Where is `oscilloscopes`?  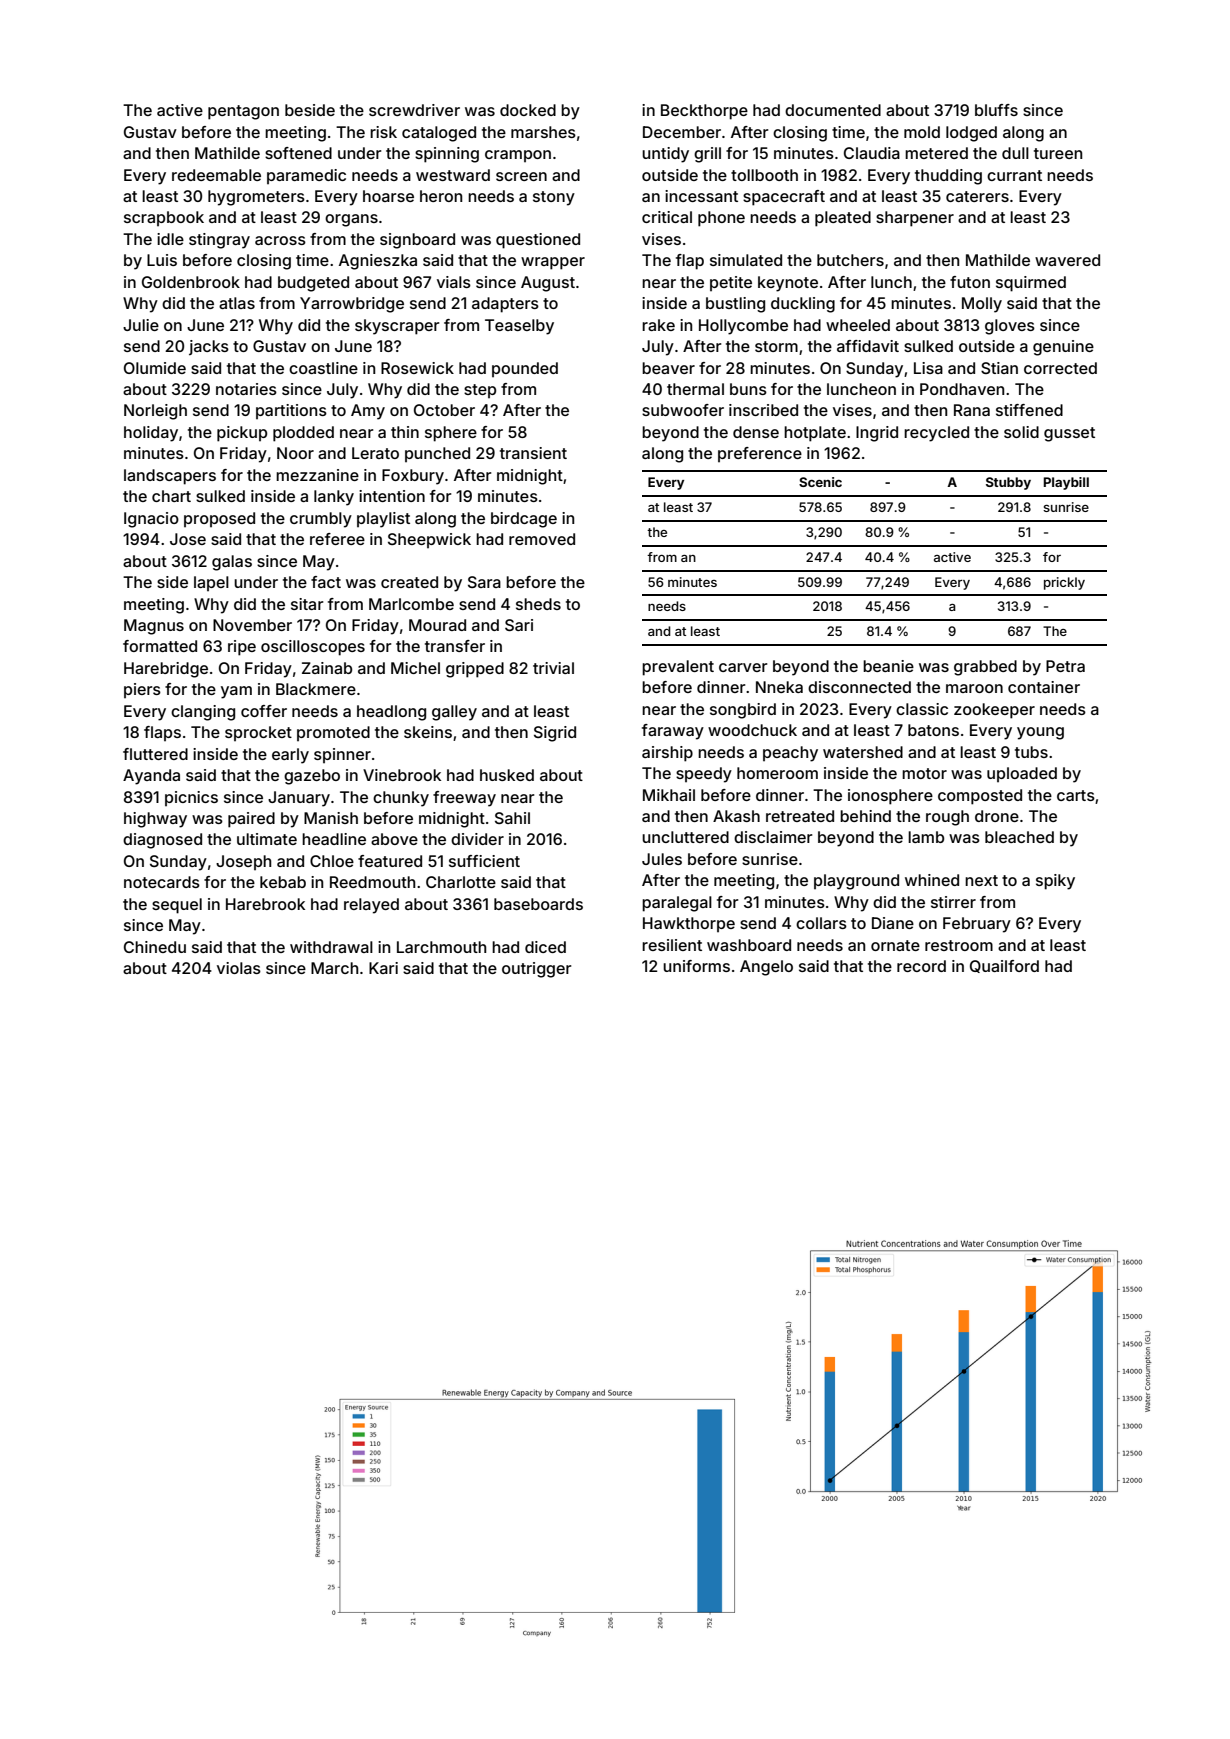 oscilloscopes is located at coordinates (313, 648).
